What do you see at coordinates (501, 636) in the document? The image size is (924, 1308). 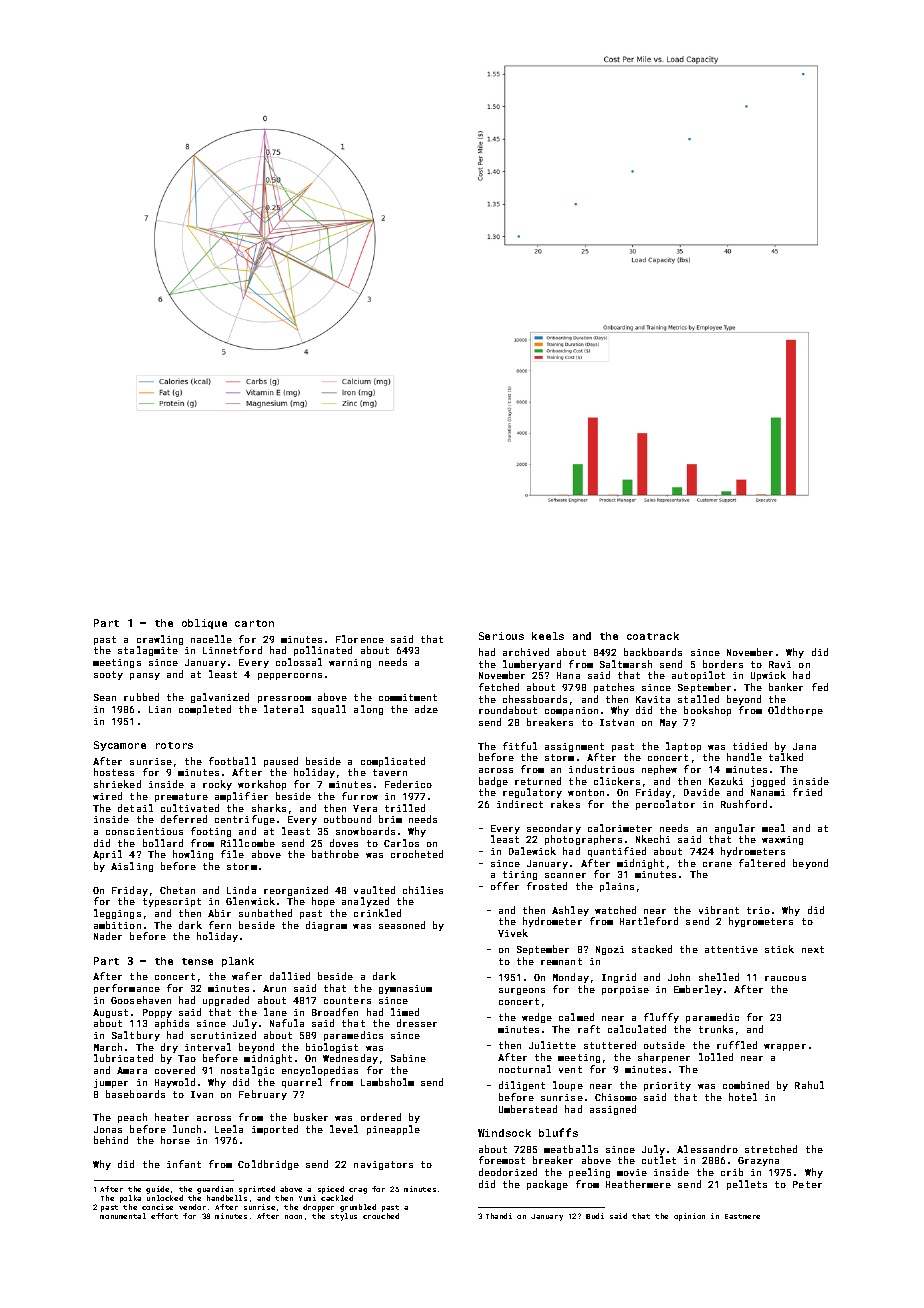 I see `Serious` at bounding box center [501, 636].
